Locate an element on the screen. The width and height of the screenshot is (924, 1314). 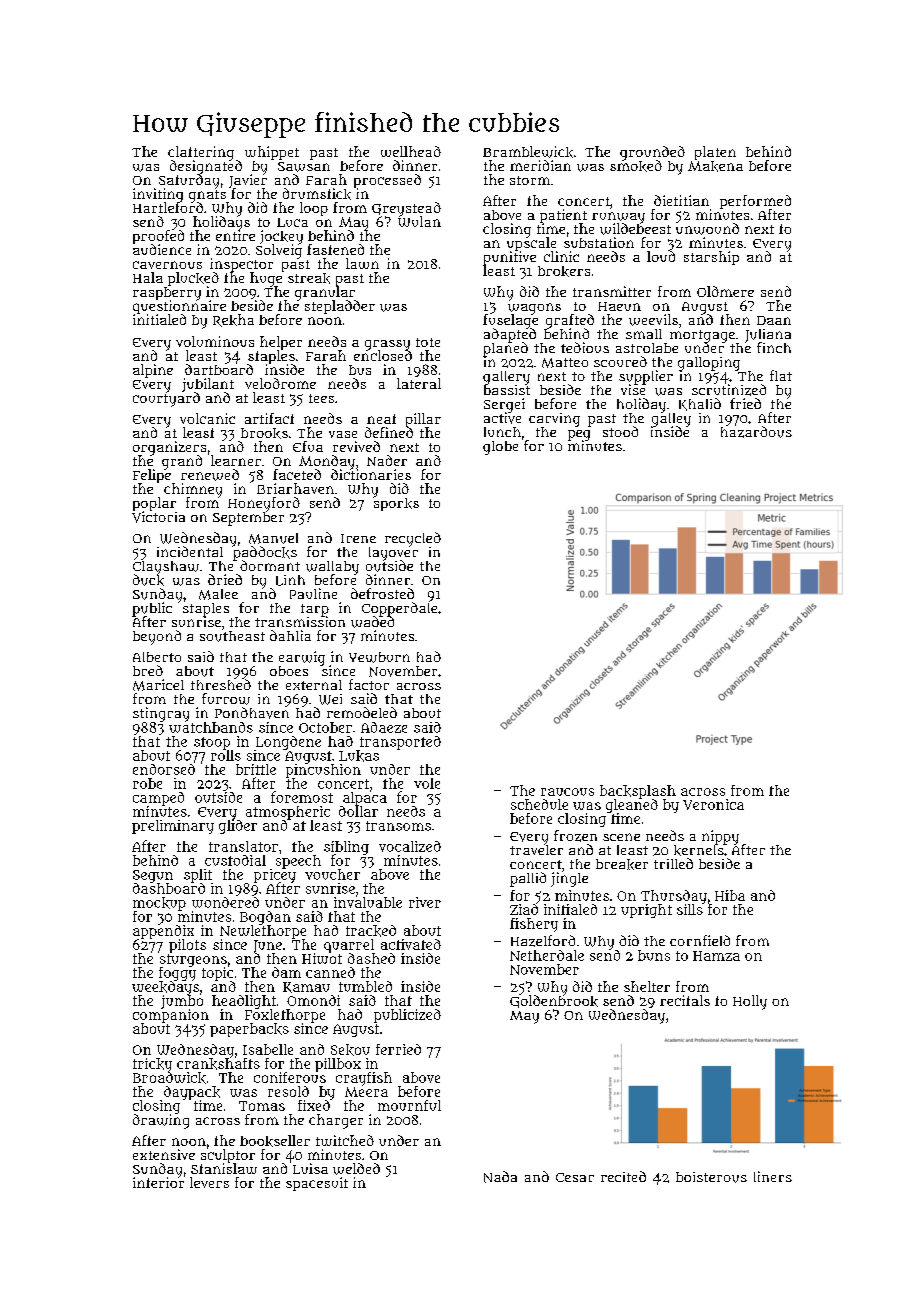
whippet is located at coordinates (272, 153).
